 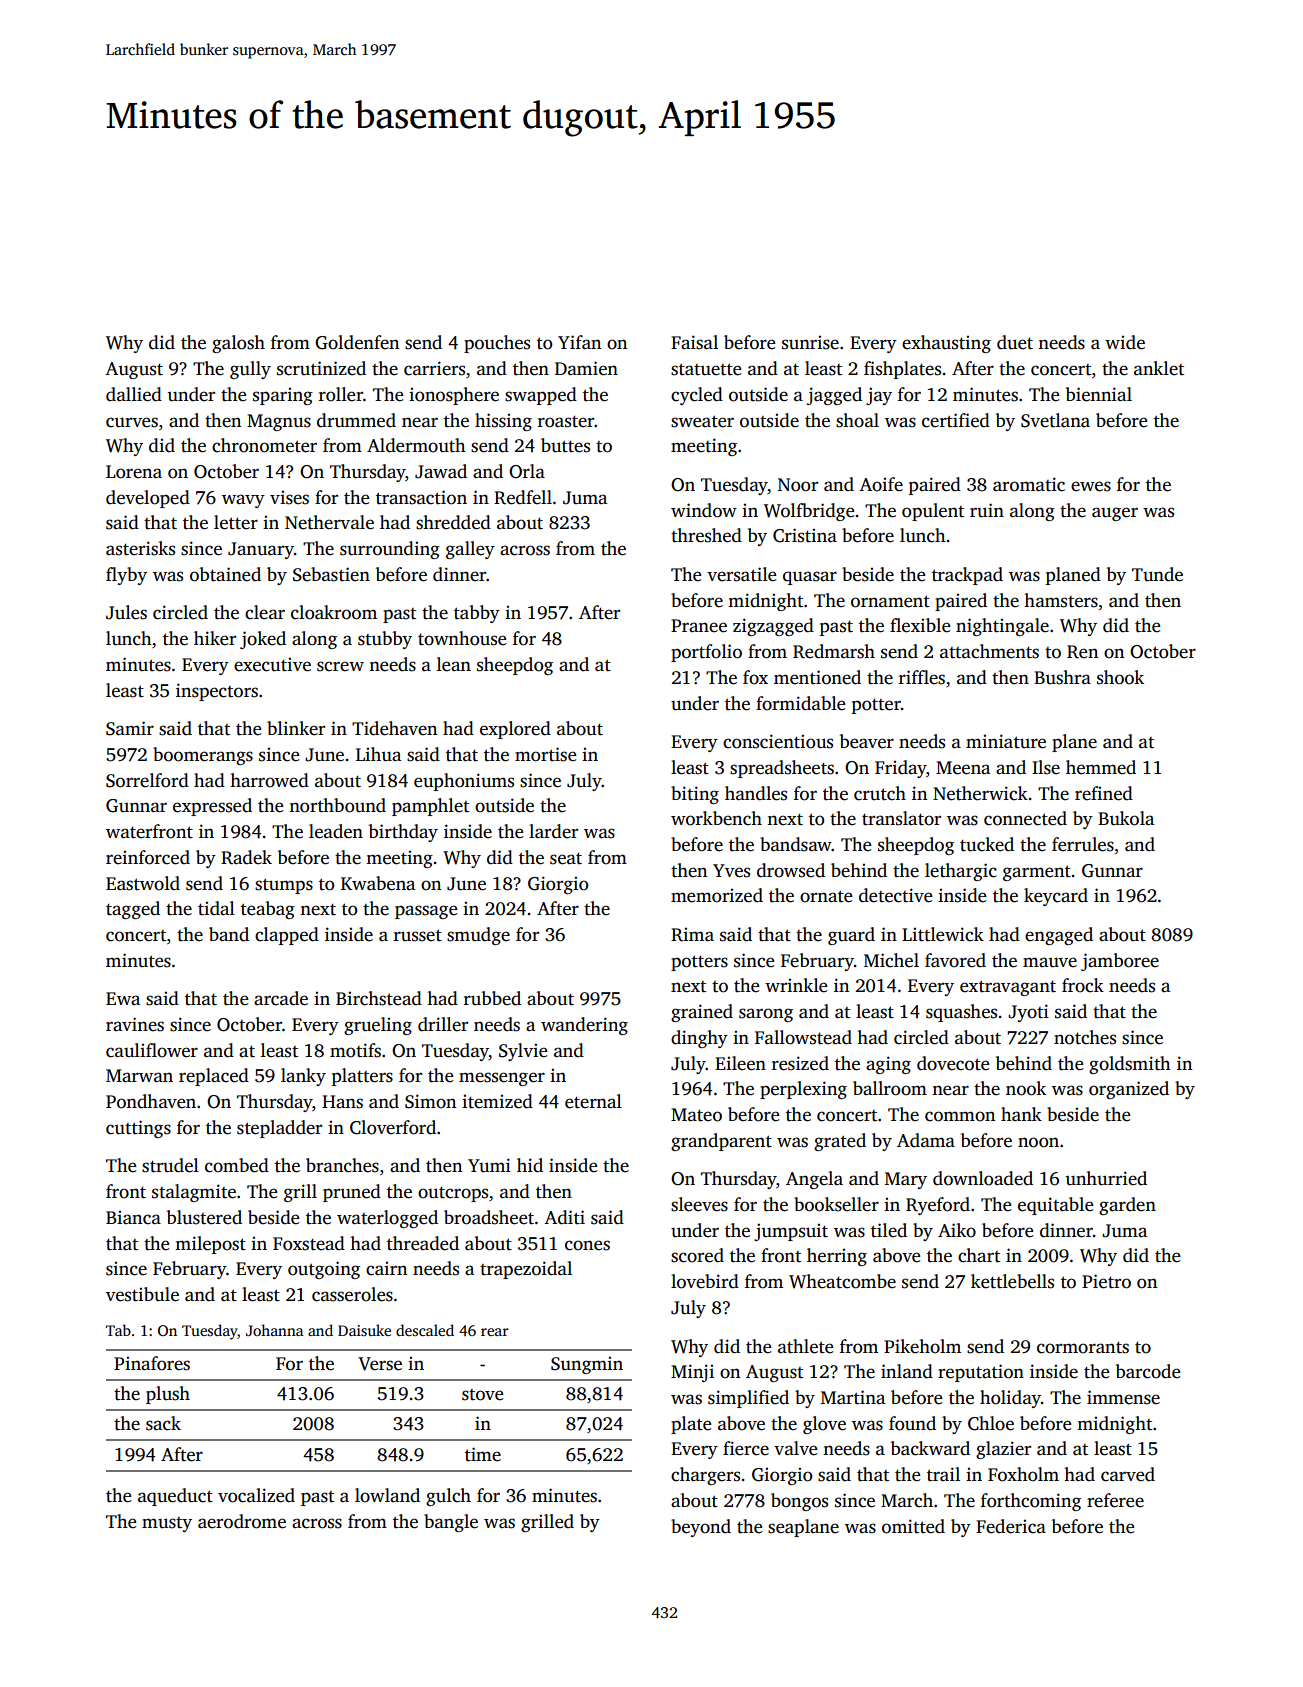 What do you see at coordinates (357, 342) in the page?
I see `Goldenfen` at bounding box center [357, 342].
